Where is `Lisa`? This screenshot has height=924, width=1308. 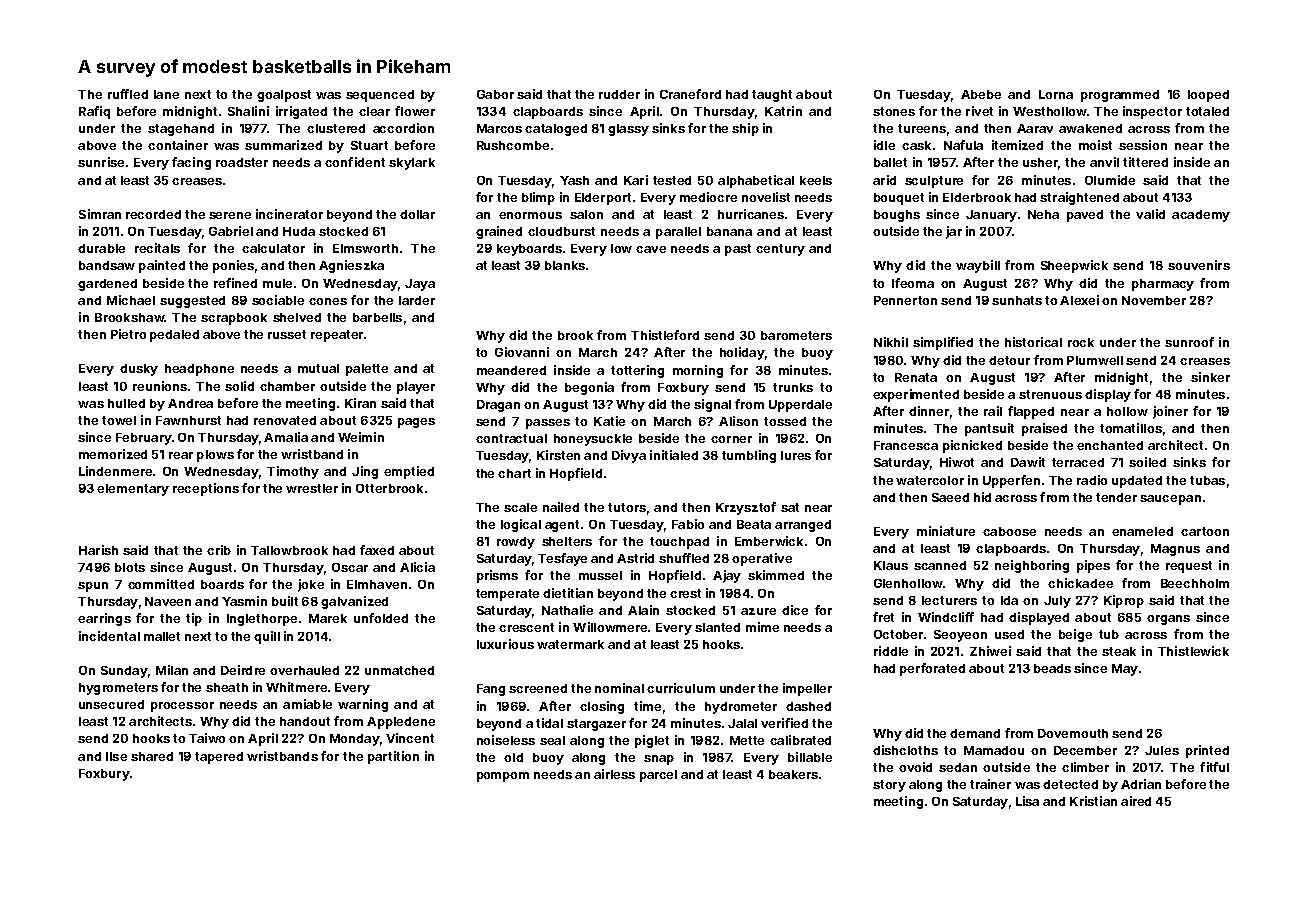 Lisa is located at coordinates (1027, 801).
